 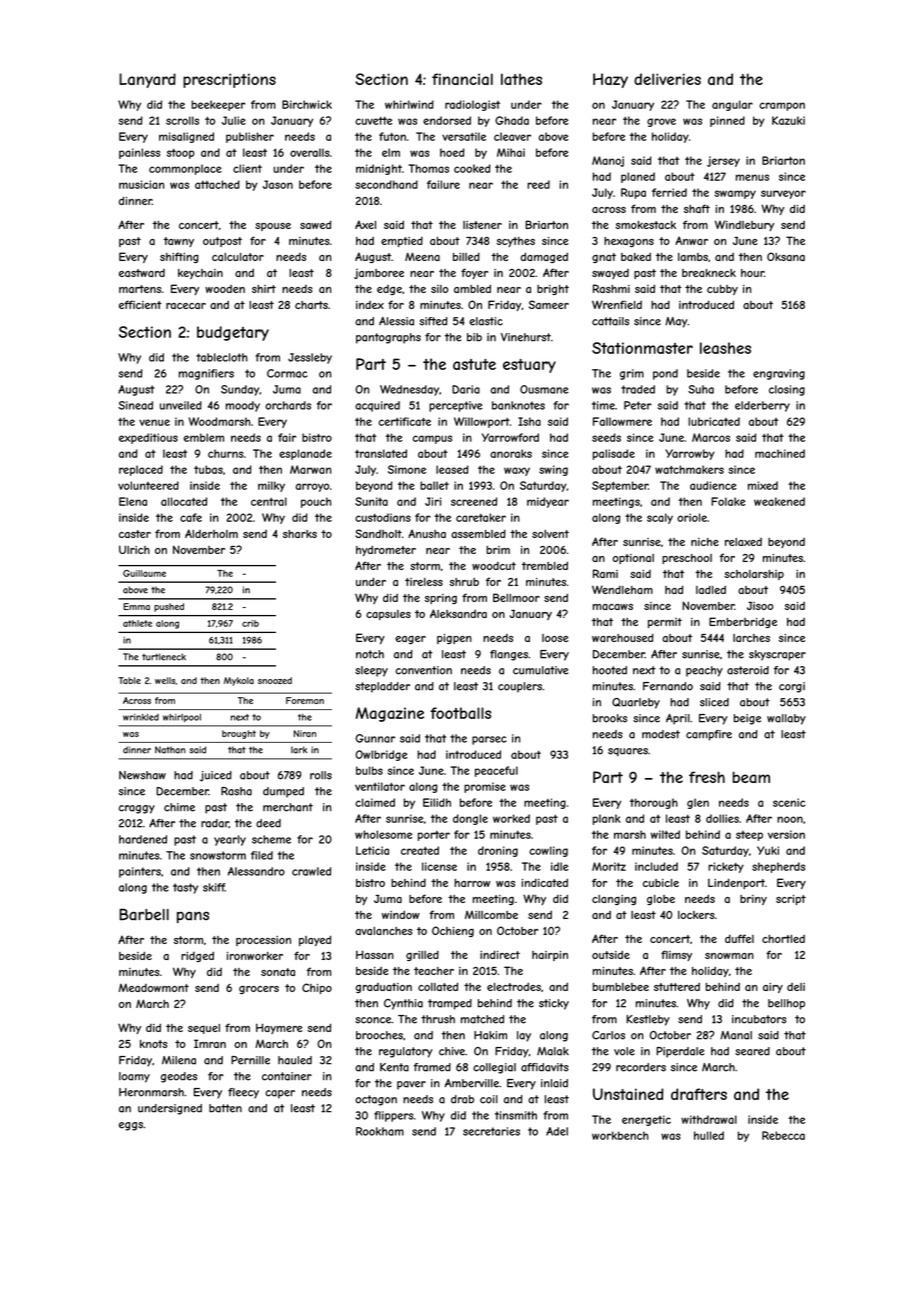 What do you see at coordinates (147, 80) in the document?
I see `Lanyard` at bounding box center [147, 80].
